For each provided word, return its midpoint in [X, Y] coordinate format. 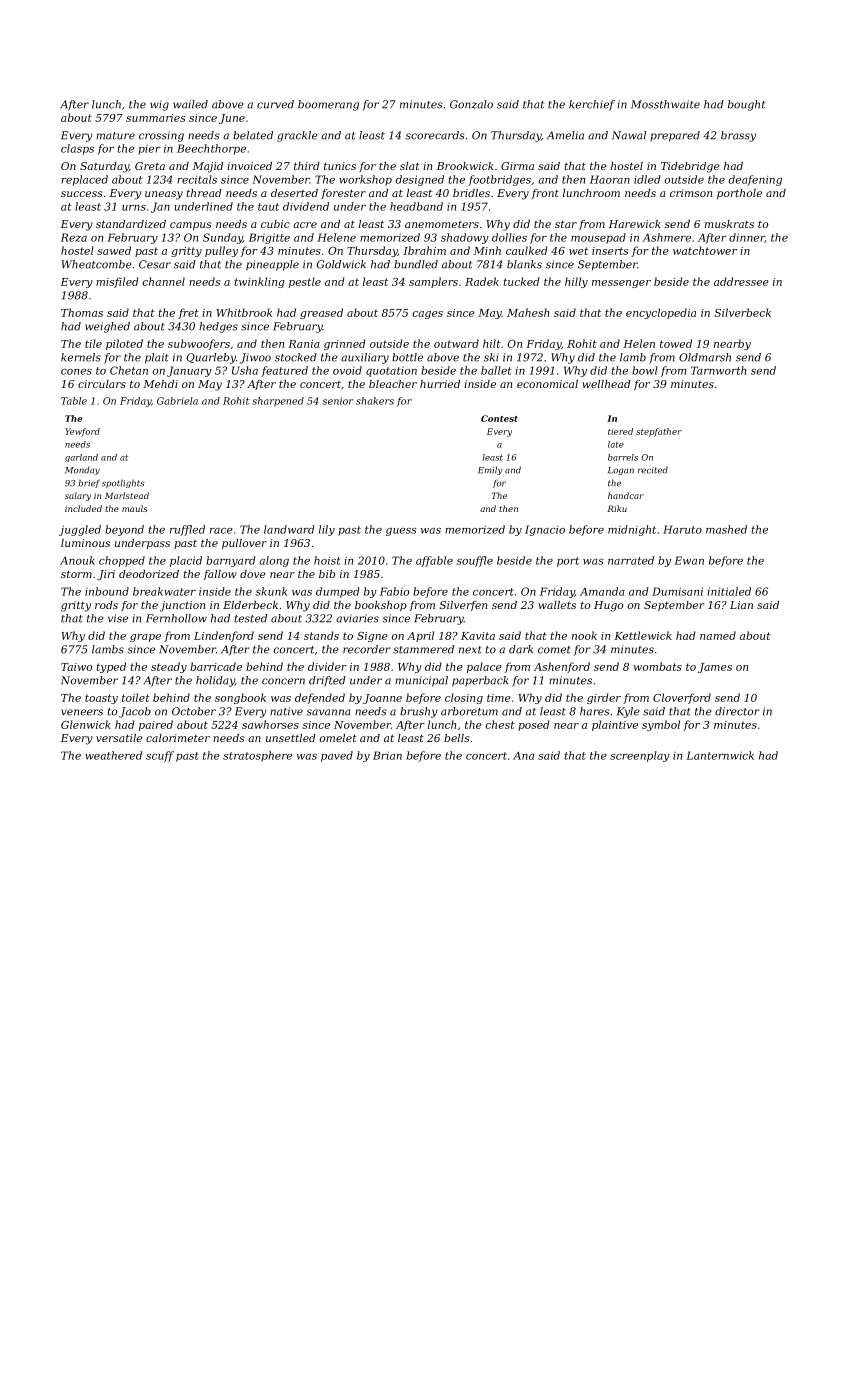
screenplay [640, 756]
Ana [523, 755]
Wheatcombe [96, 264]
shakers [375, 401]
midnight [632, 530]
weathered [113, 755]
